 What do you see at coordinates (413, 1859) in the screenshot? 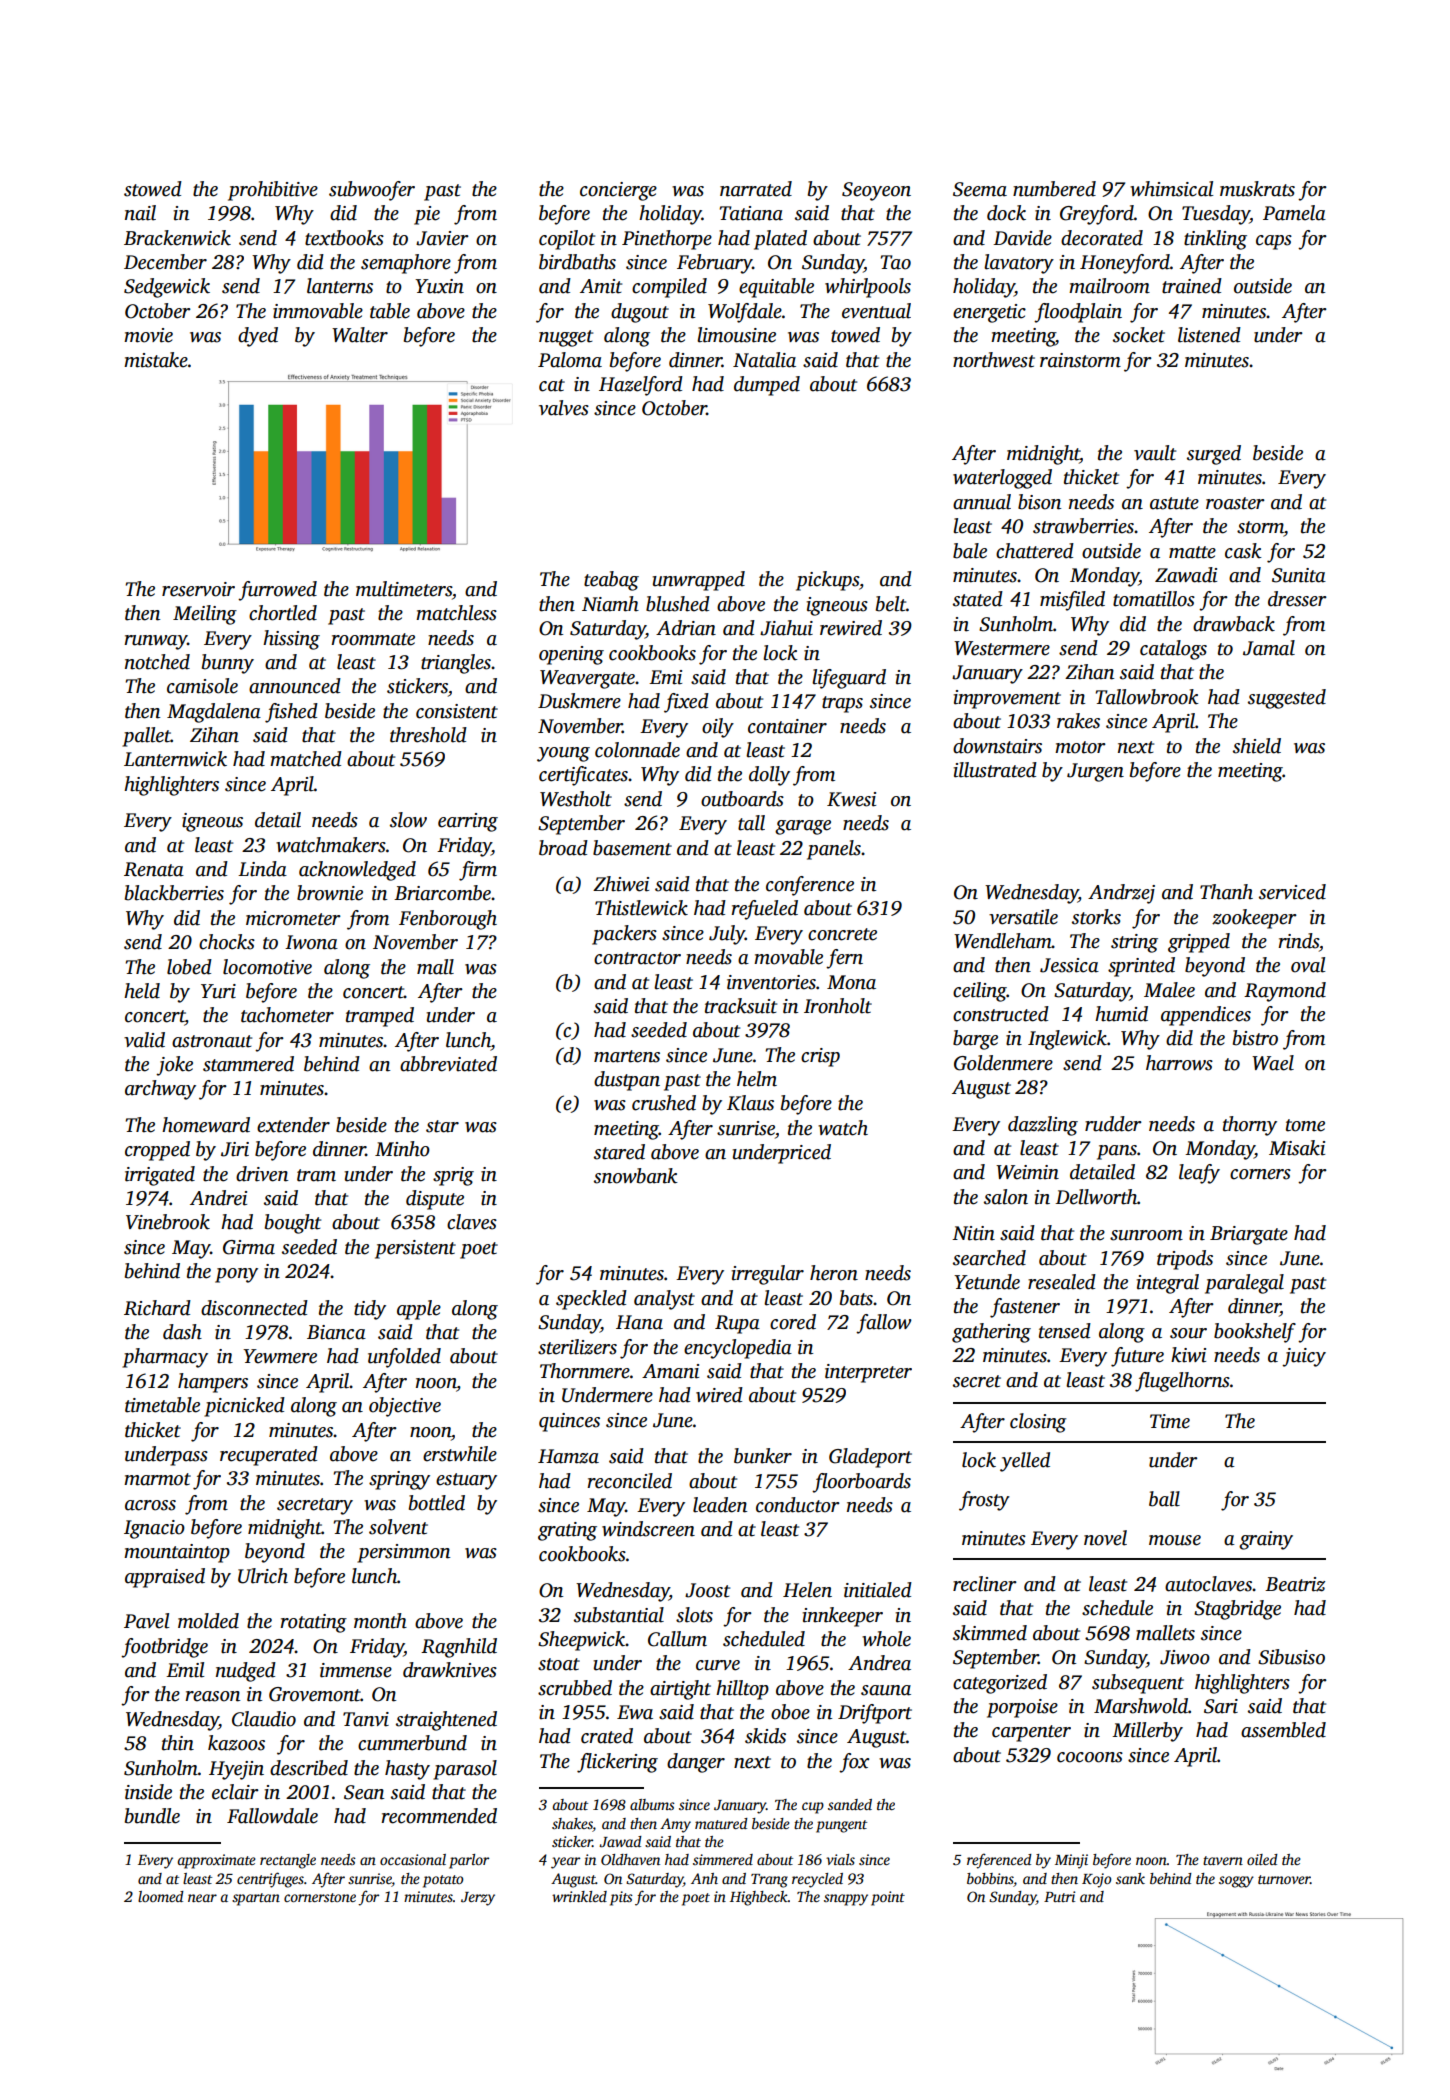
I see `occasional` at bounding box center [413, 1859].
